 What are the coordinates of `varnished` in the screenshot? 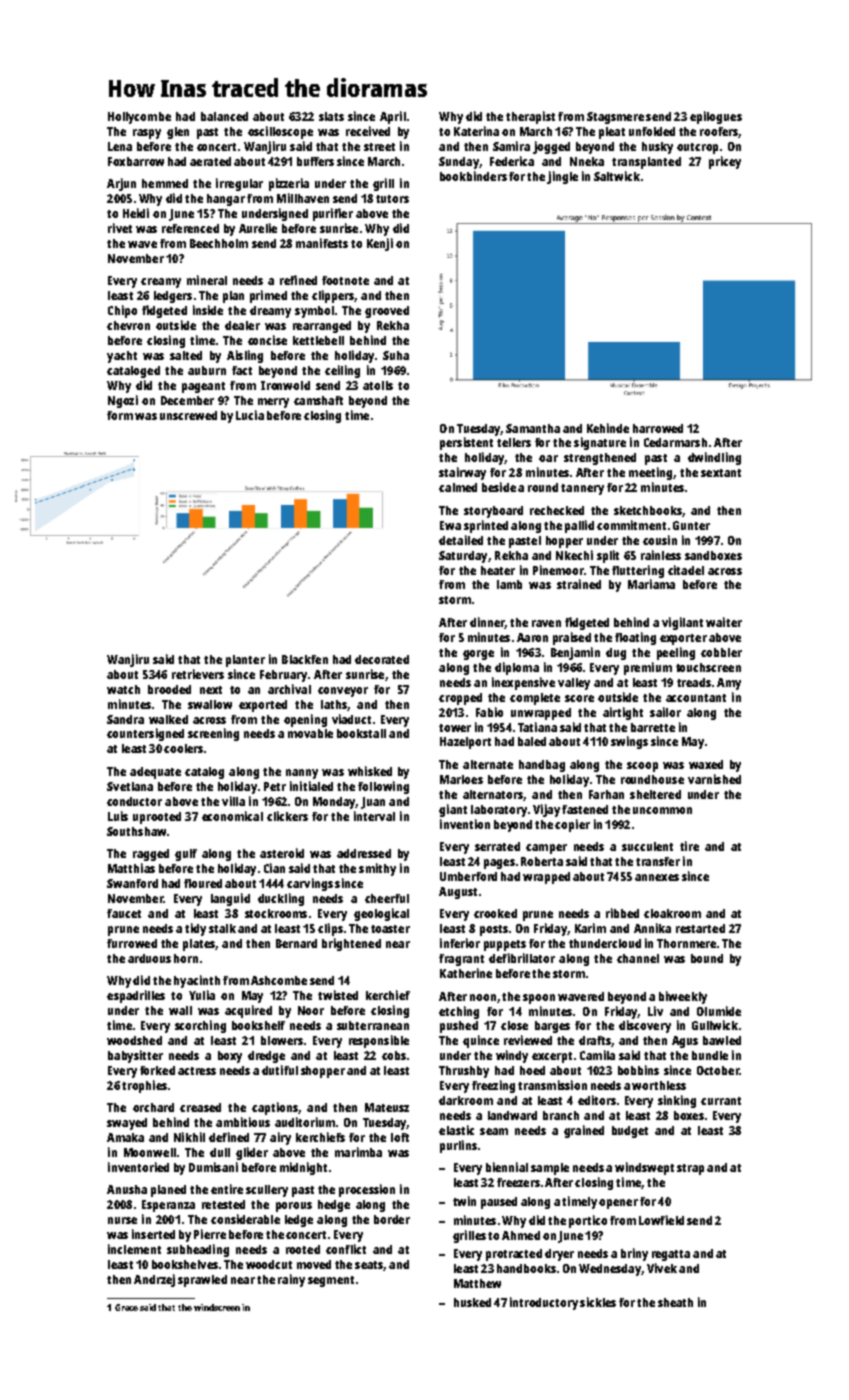 It's located at (714, 779).
